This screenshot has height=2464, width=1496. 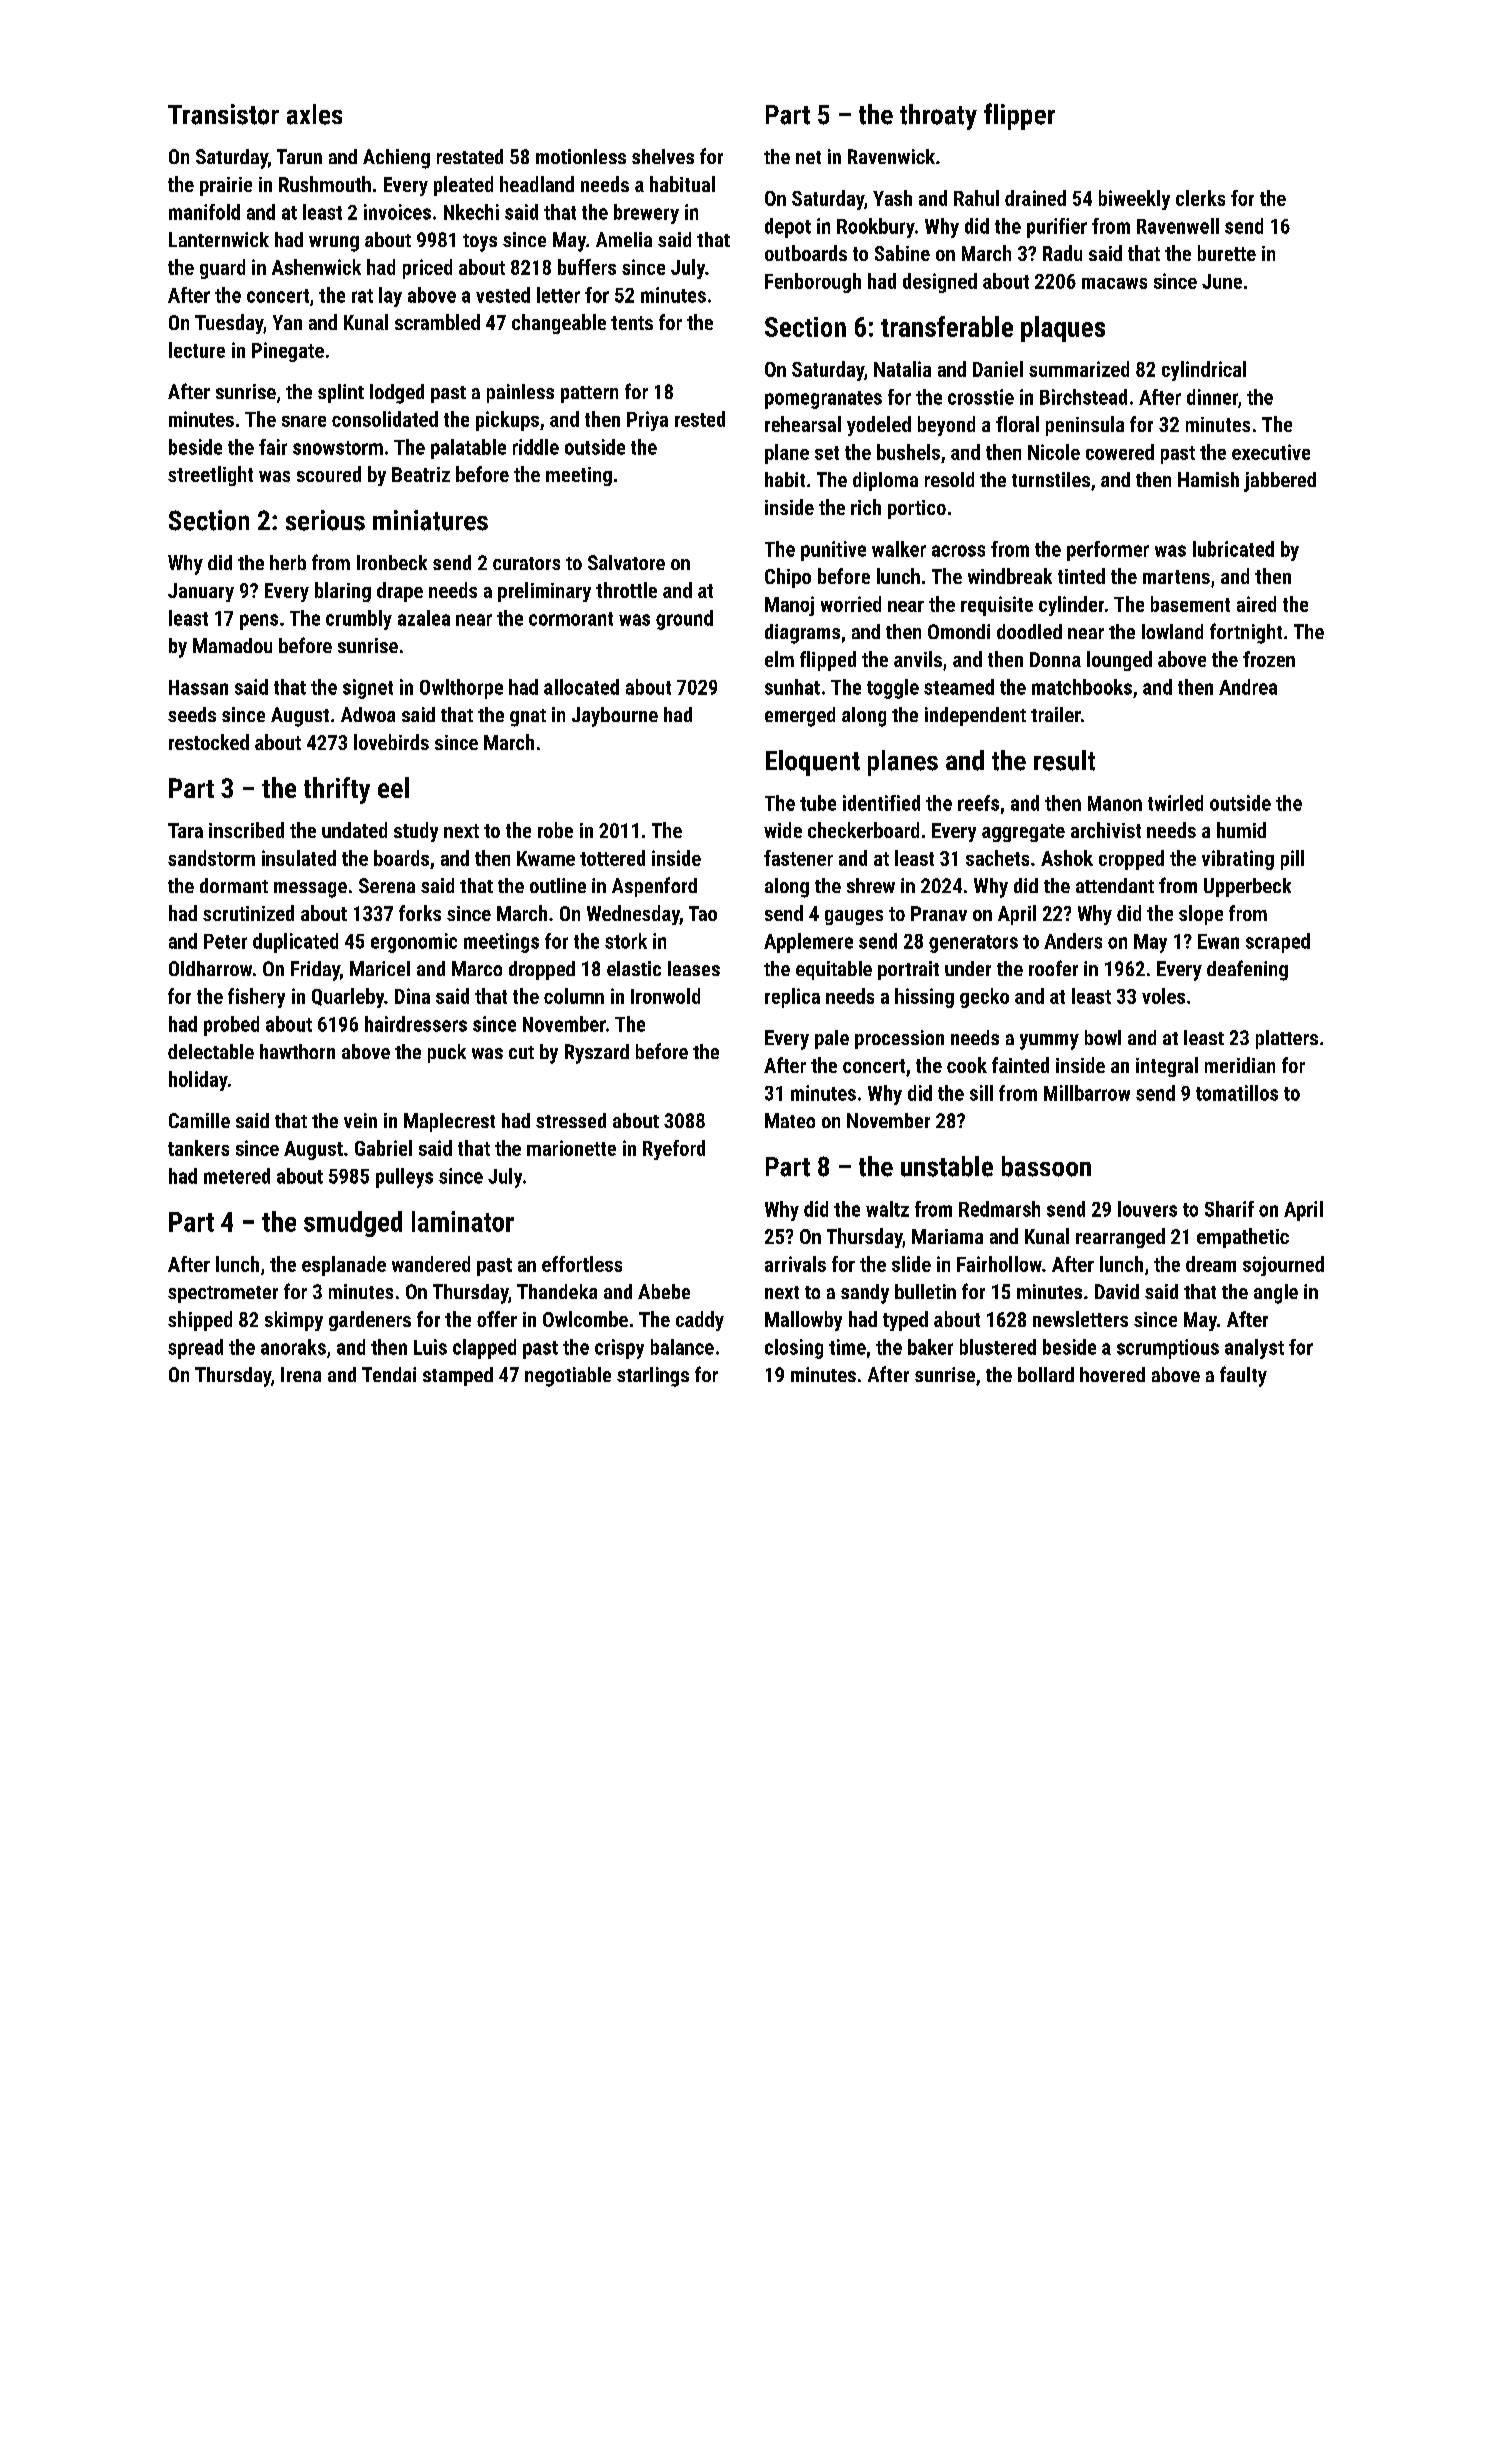 I want to click on Anders, so click(x=1073, y=941).
